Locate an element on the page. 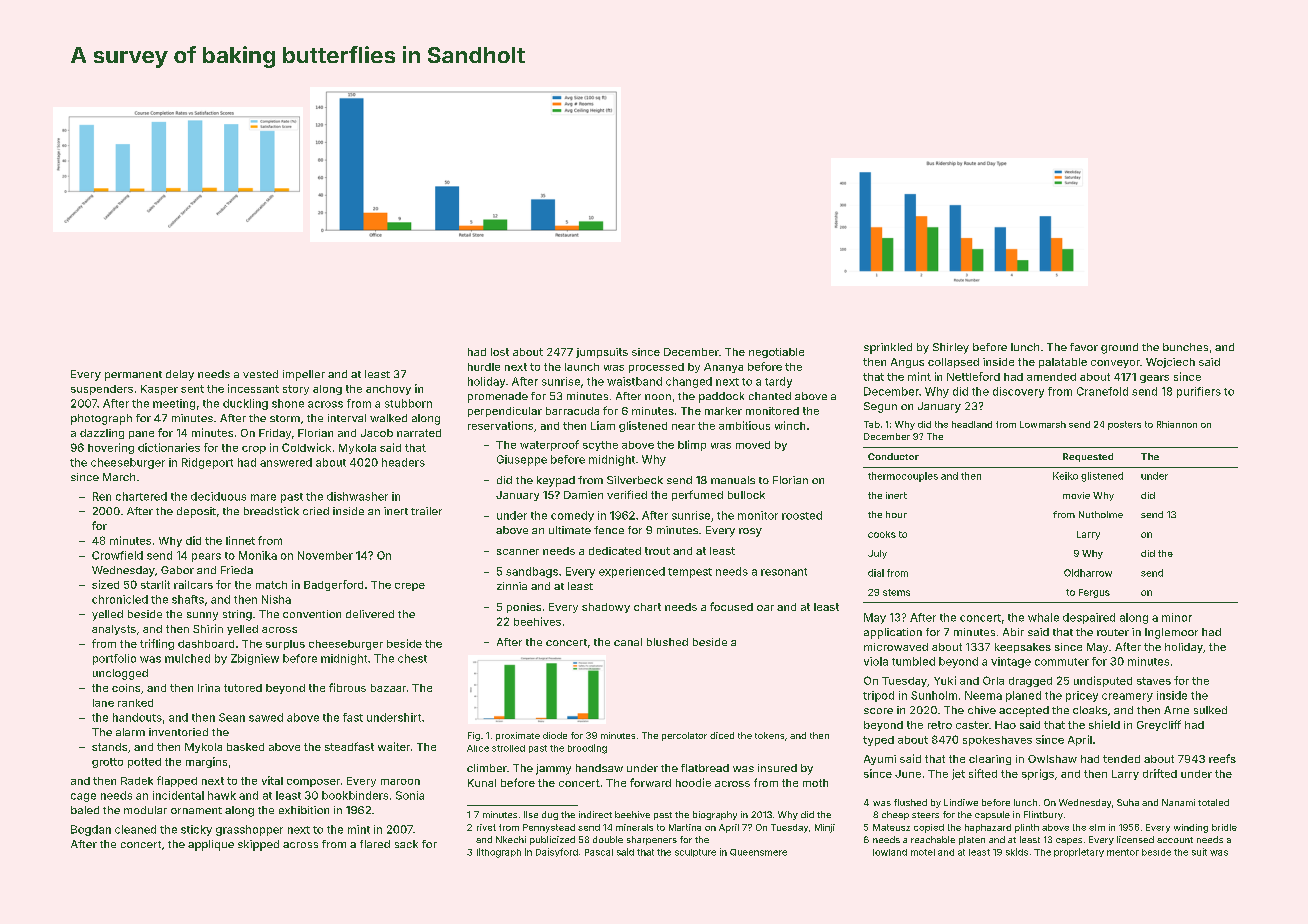 The width and height of the page is (1308, 924). discovery is located at coordinates (1018, 392).
